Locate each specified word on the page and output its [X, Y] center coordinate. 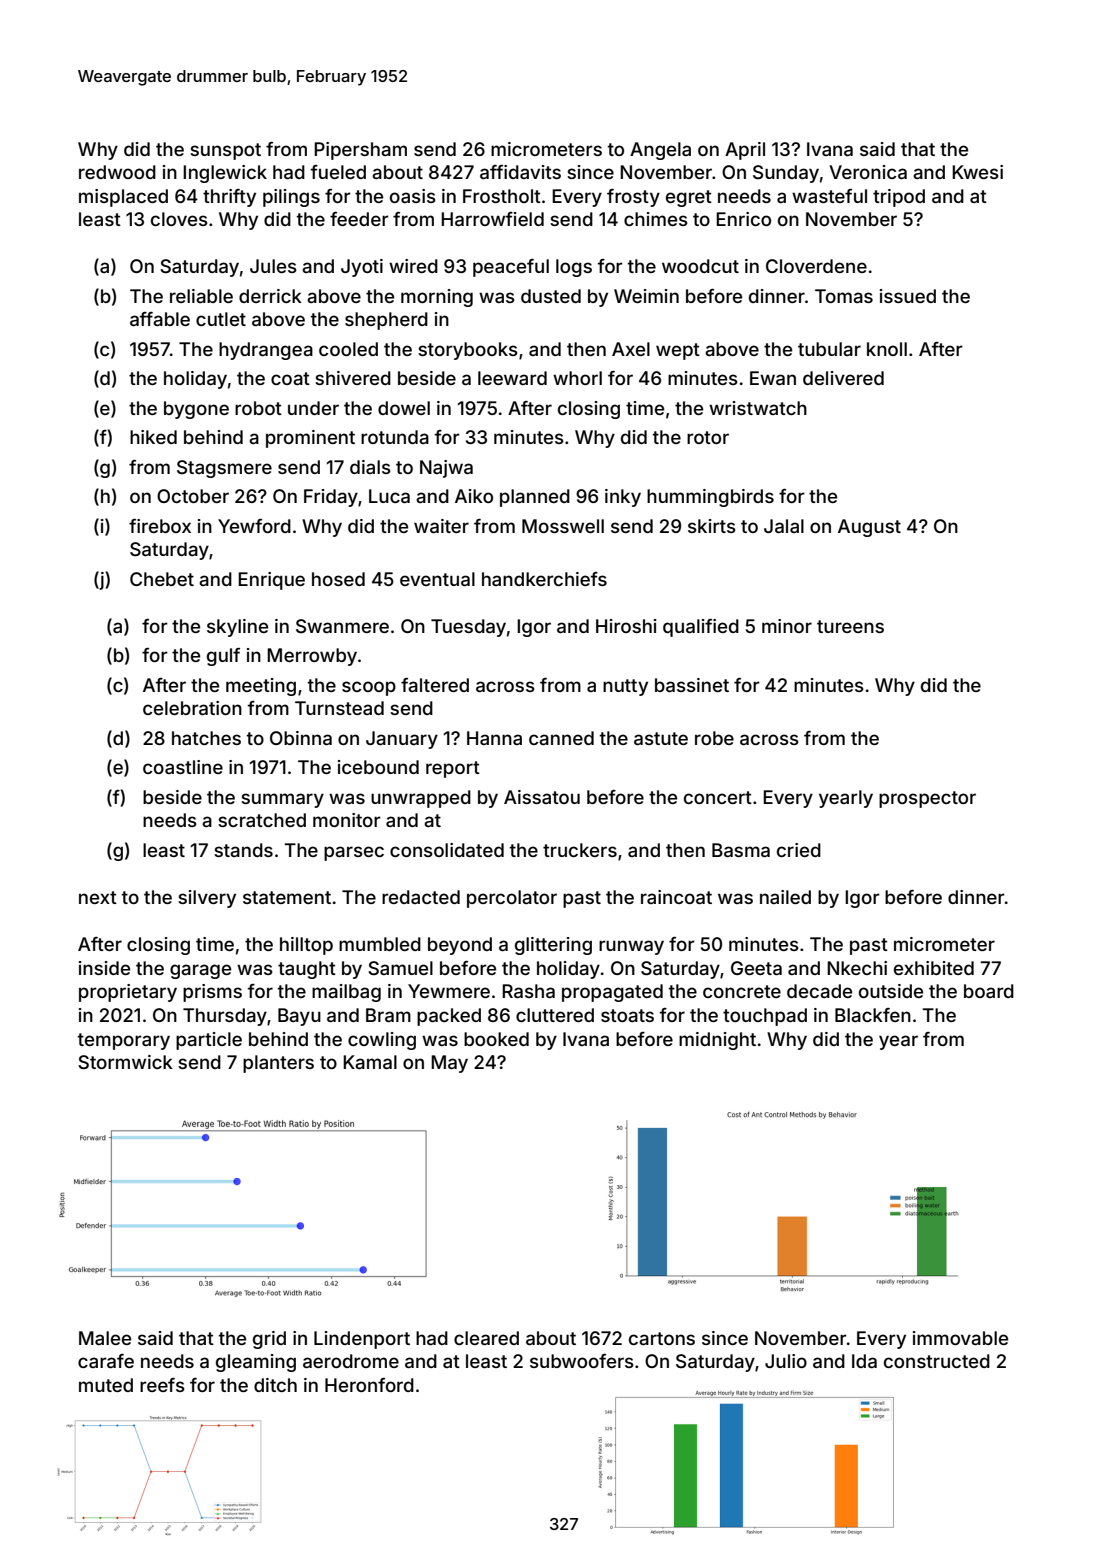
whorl [577, 378]
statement [287, 897]
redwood [117, 172]
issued [908, 296]
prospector [927, 799]
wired [413, 266]
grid [269, 1340]
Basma [741, 850]
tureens [850, 626]
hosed [338, 579]
